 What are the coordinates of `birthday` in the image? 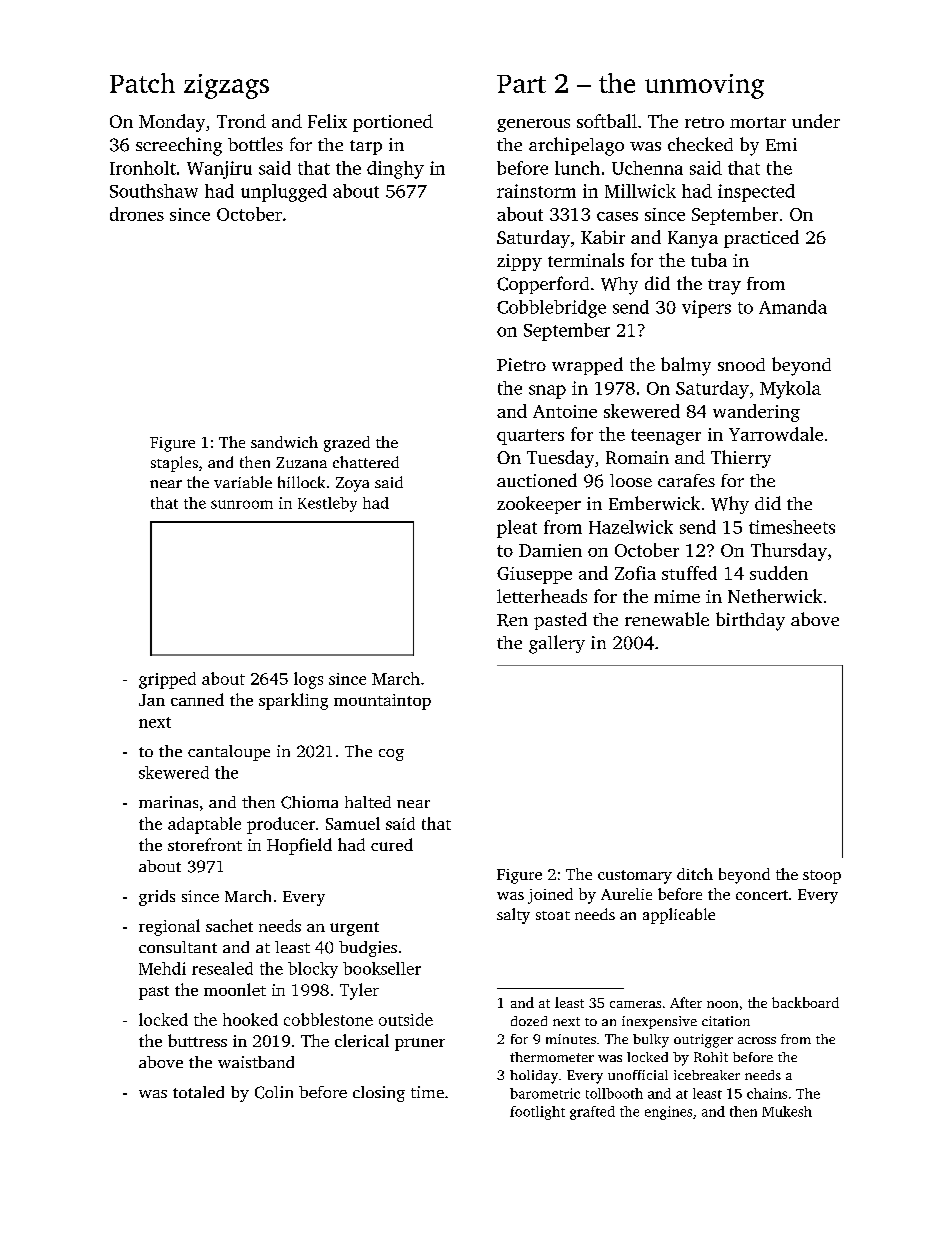 It's located at (750, 621).
